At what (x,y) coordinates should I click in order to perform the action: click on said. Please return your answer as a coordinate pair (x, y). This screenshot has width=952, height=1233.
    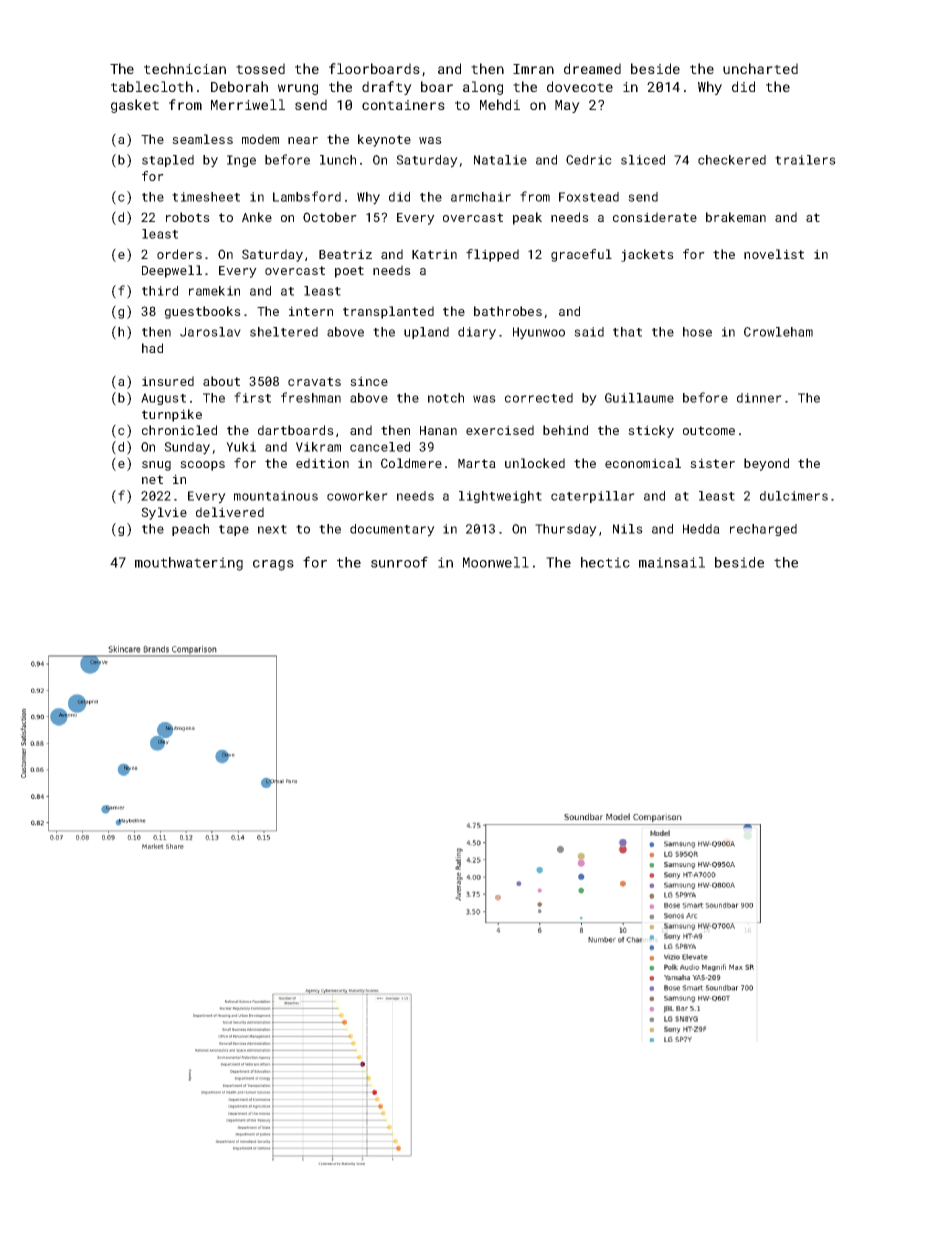
    Looking at the image, I should click on (589, 332).
